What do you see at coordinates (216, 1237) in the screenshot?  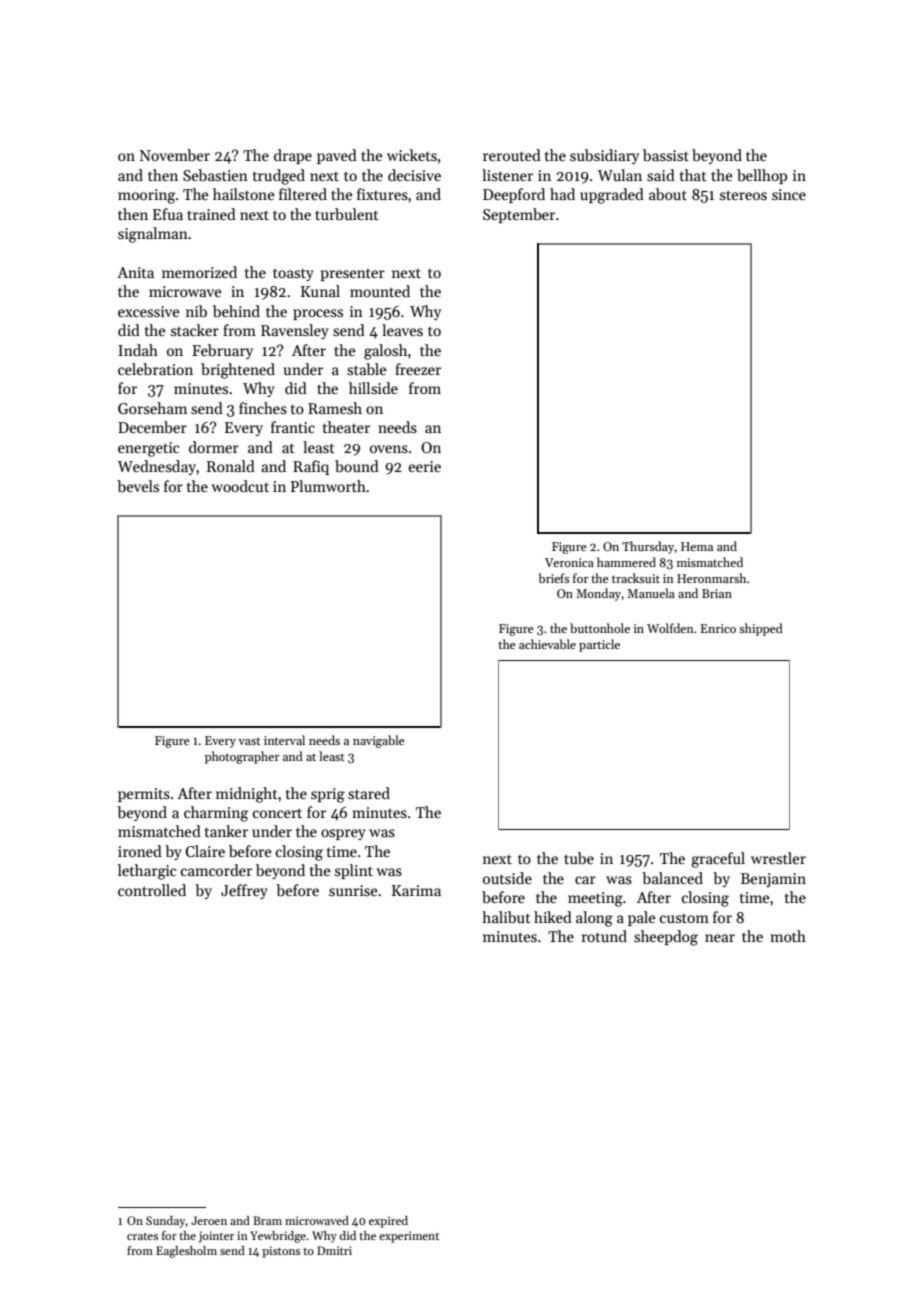 I see `jointer` at bounding box center [216, 1237].
